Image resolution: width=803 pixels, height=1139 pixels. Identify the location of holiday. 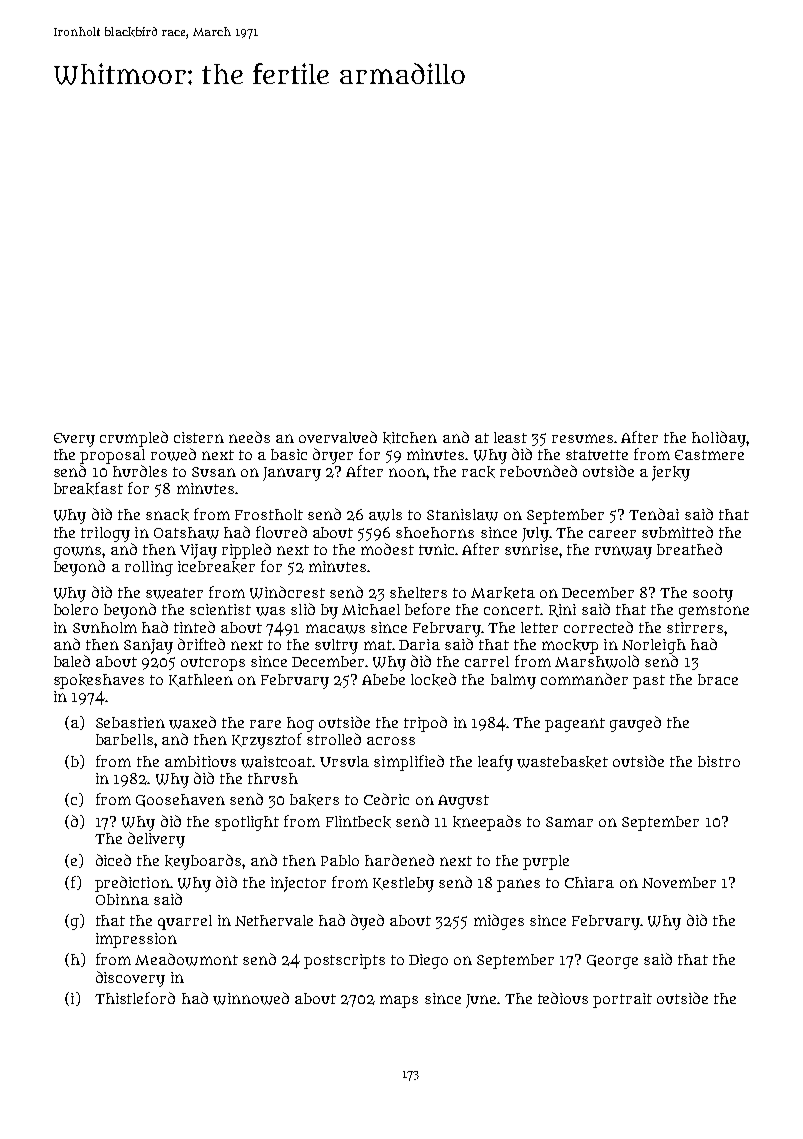
(719, 439).
